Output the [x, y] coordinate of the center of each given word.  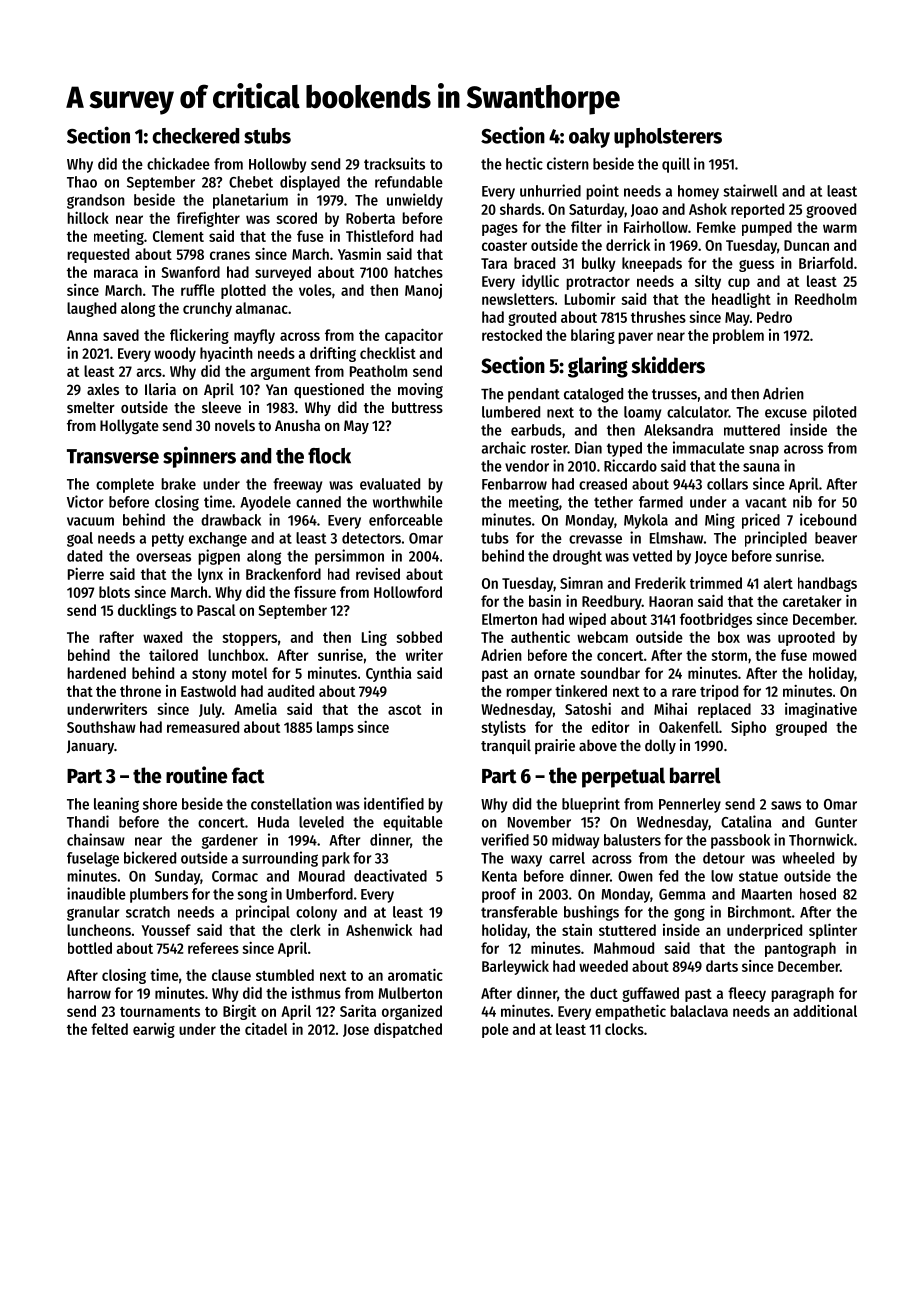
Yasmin [359, 254]
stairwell [750, 190]
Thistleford [379, 236]
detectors [371, 538]
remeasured [203, 727]
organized [412, 1012]
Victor [85, 501]
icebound [828, 519]
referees [213, 948]
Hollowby [277, 165]
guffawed [650, 994]
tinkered [581, 691]
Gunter [836, 822]
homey [698, 192]
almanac [261, 308]
